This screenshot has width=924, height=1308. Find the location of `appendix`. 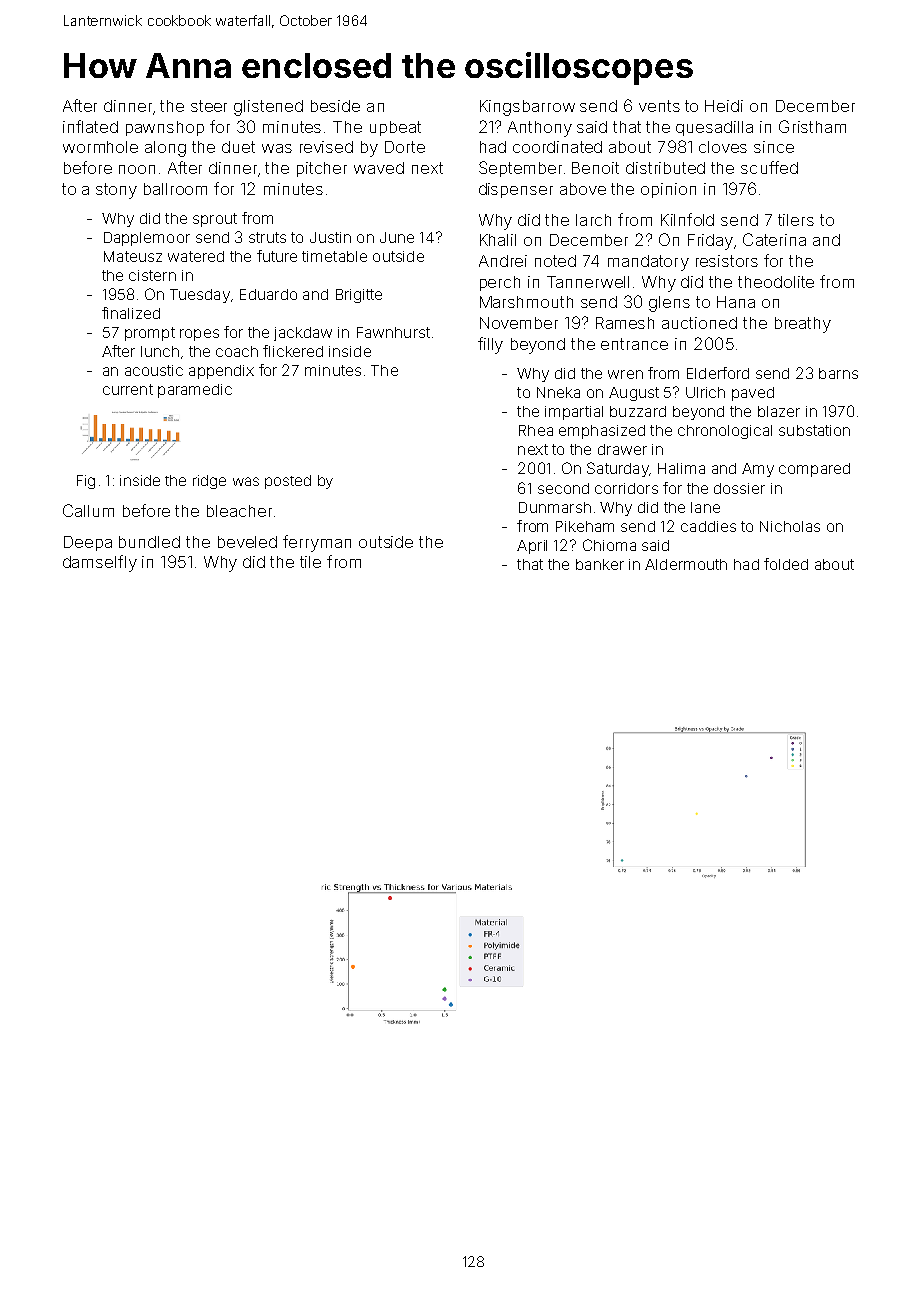

appendix is located at coordinates (221, 372).
